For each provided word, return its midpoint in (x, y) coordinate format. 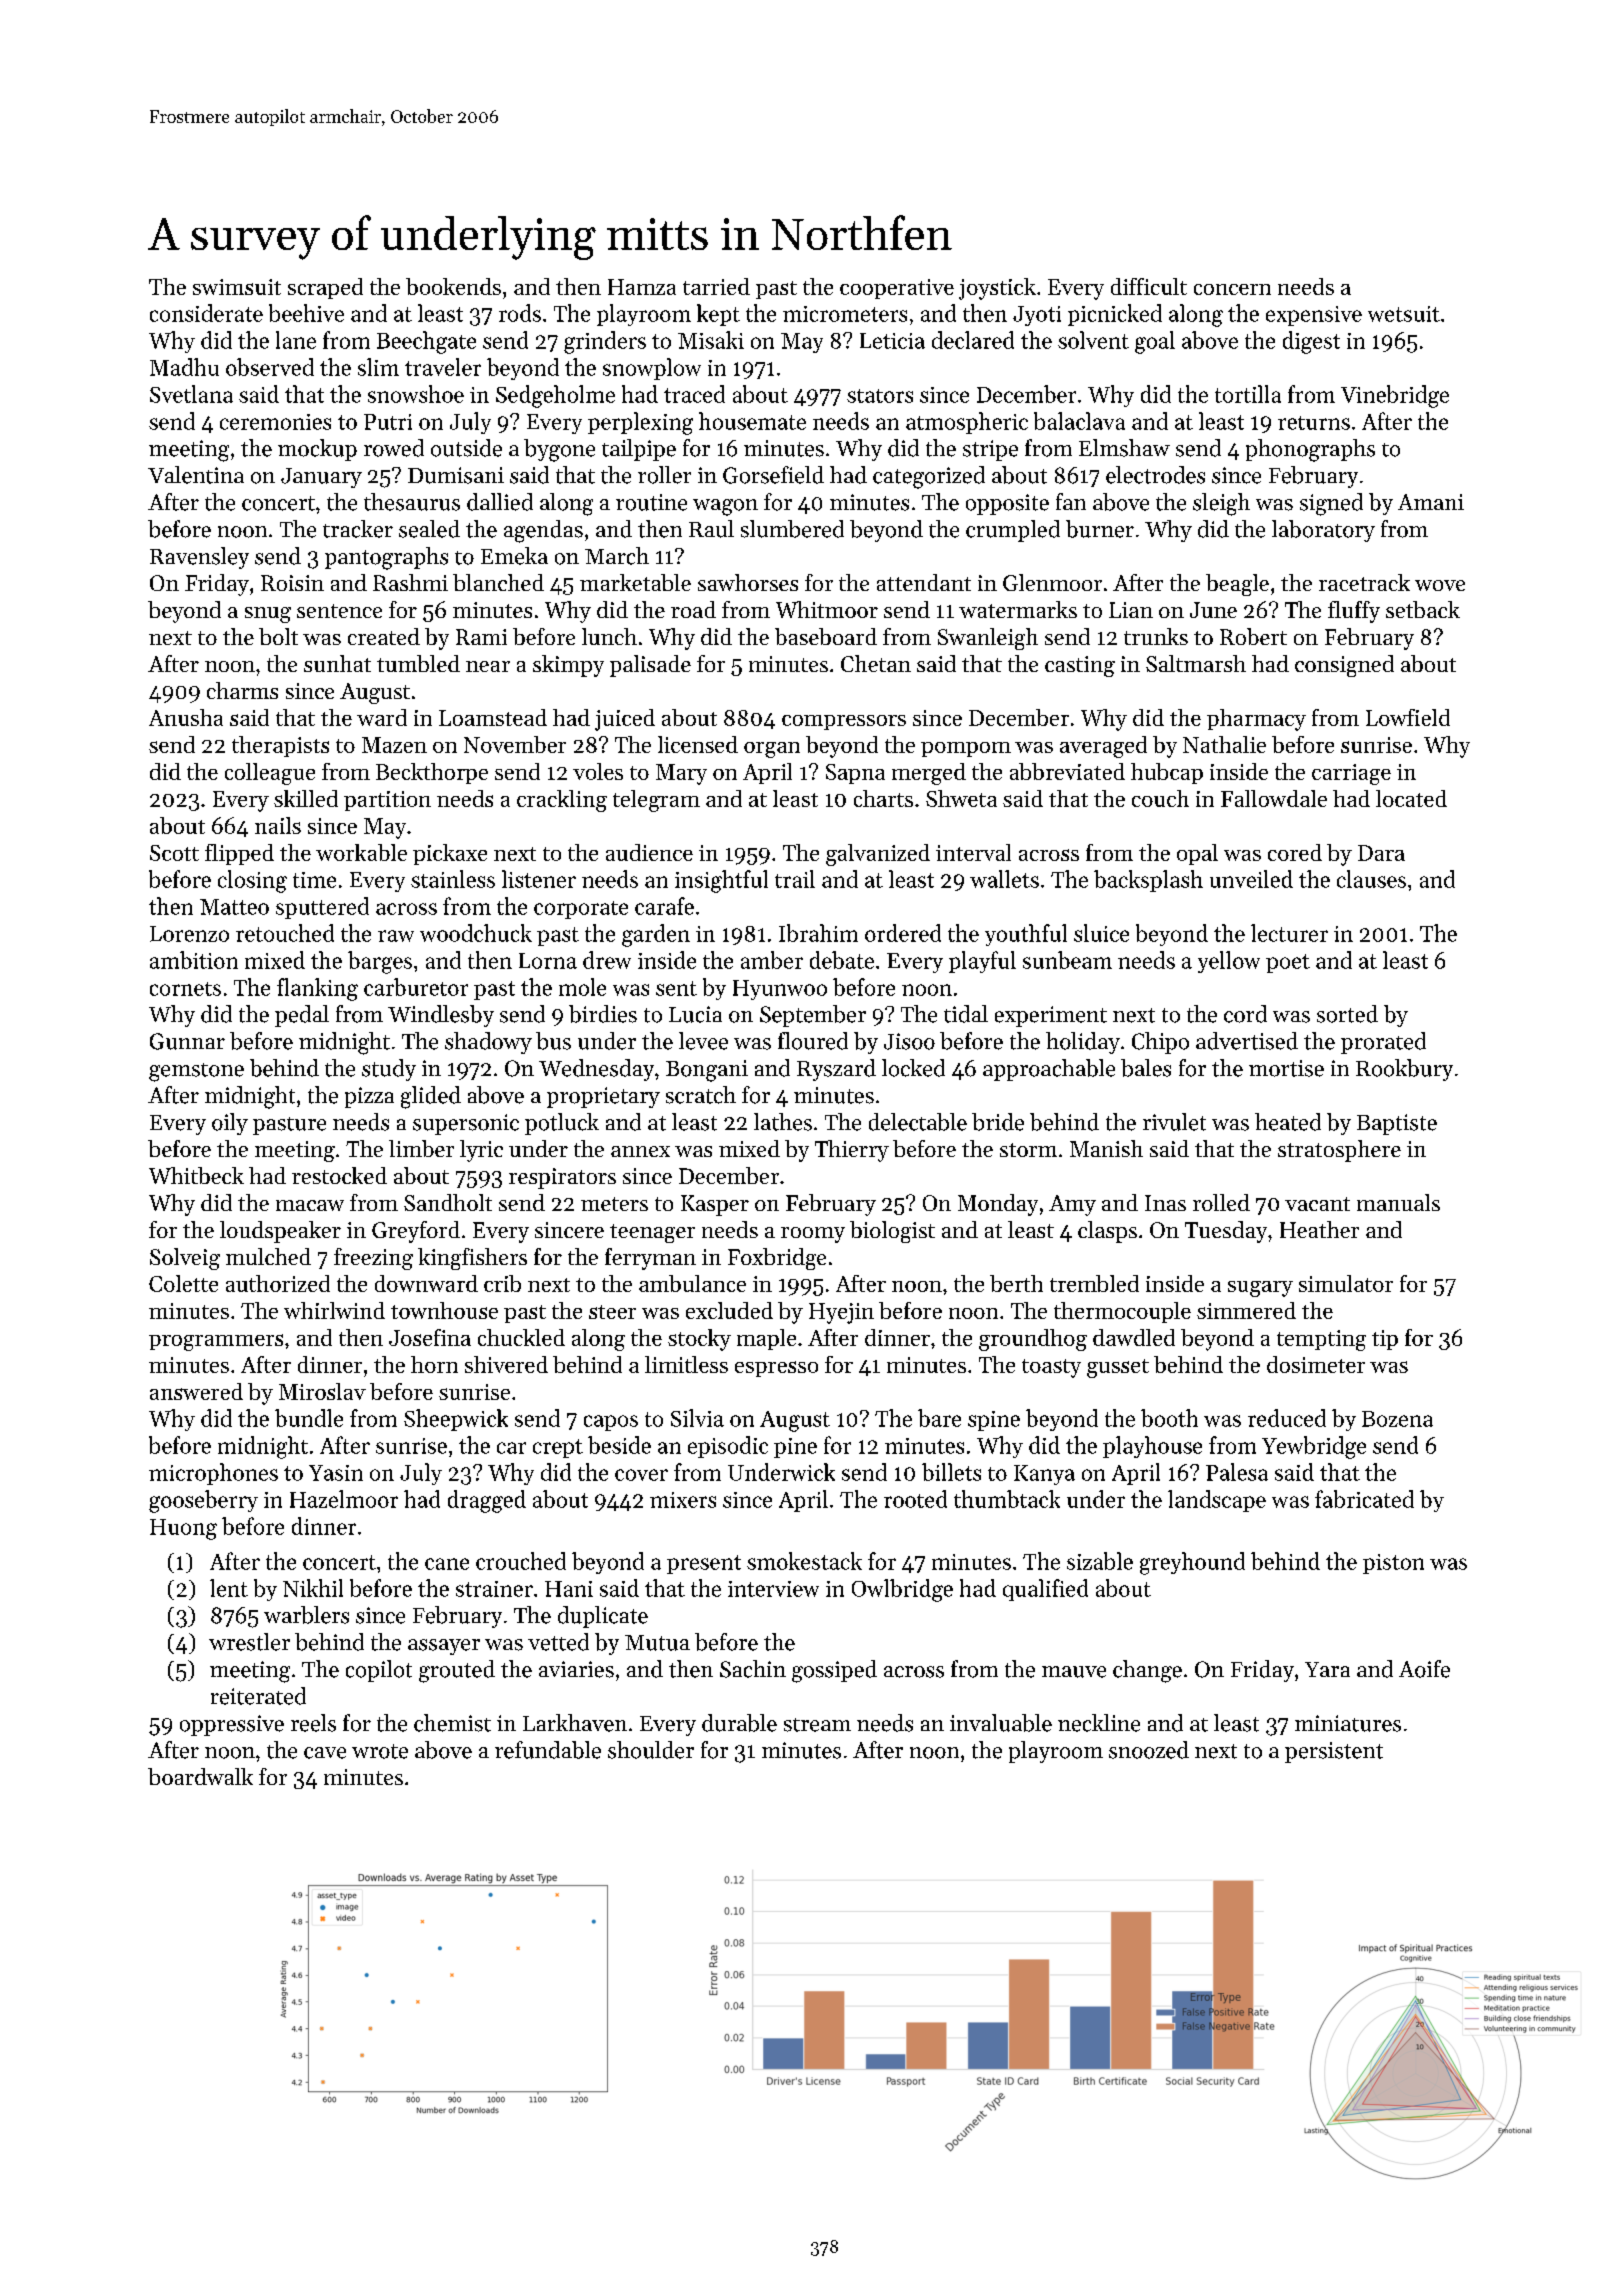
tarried (716, 286)
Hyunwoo (780, 990)
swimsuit (237, 287)
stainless (453, 879)
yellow (1229, 962)
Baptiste (1397, 1124)
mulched (268, 1256)
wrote (380, 1751)
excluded (729, 1310)
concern (1232, 289)
